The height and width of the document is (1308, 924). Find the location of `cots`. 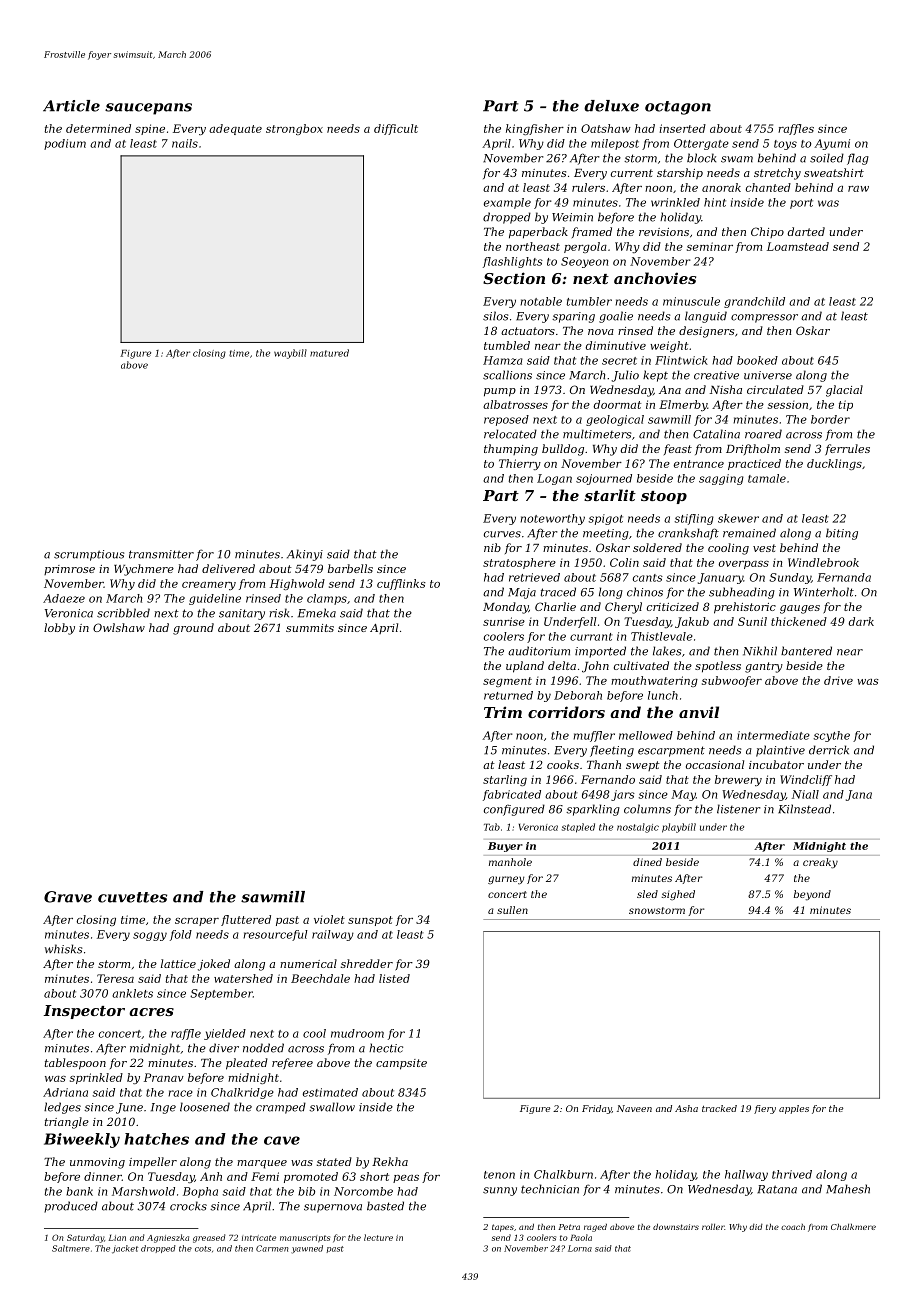

cots is located at coordinates (203, 1249).
